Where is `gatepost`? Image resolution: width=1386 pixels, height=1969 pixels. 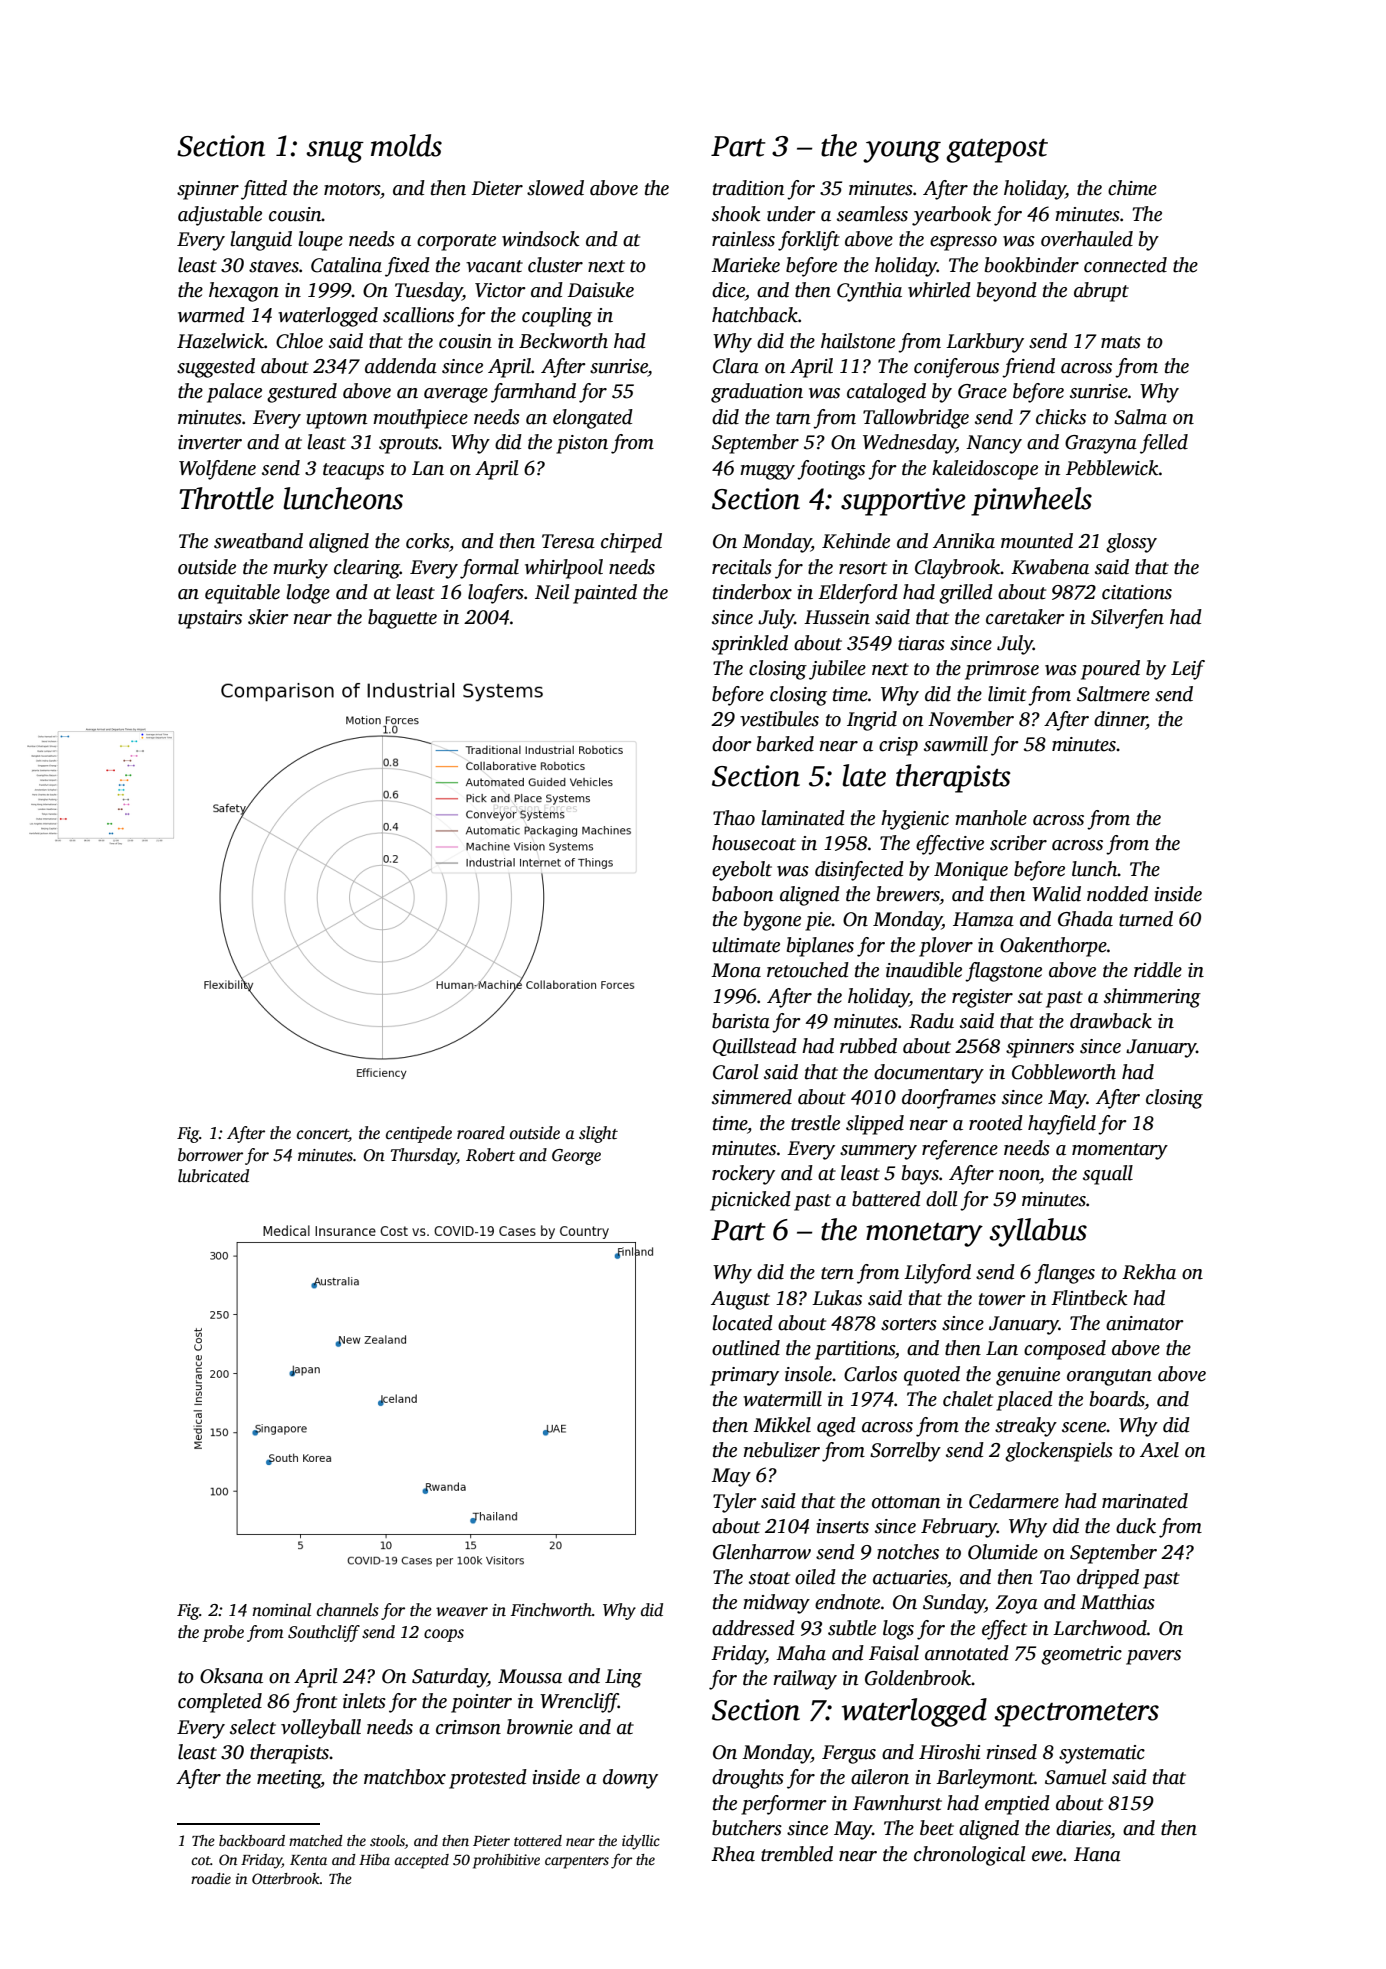
gatepost is located at coordinates (997, 151).
